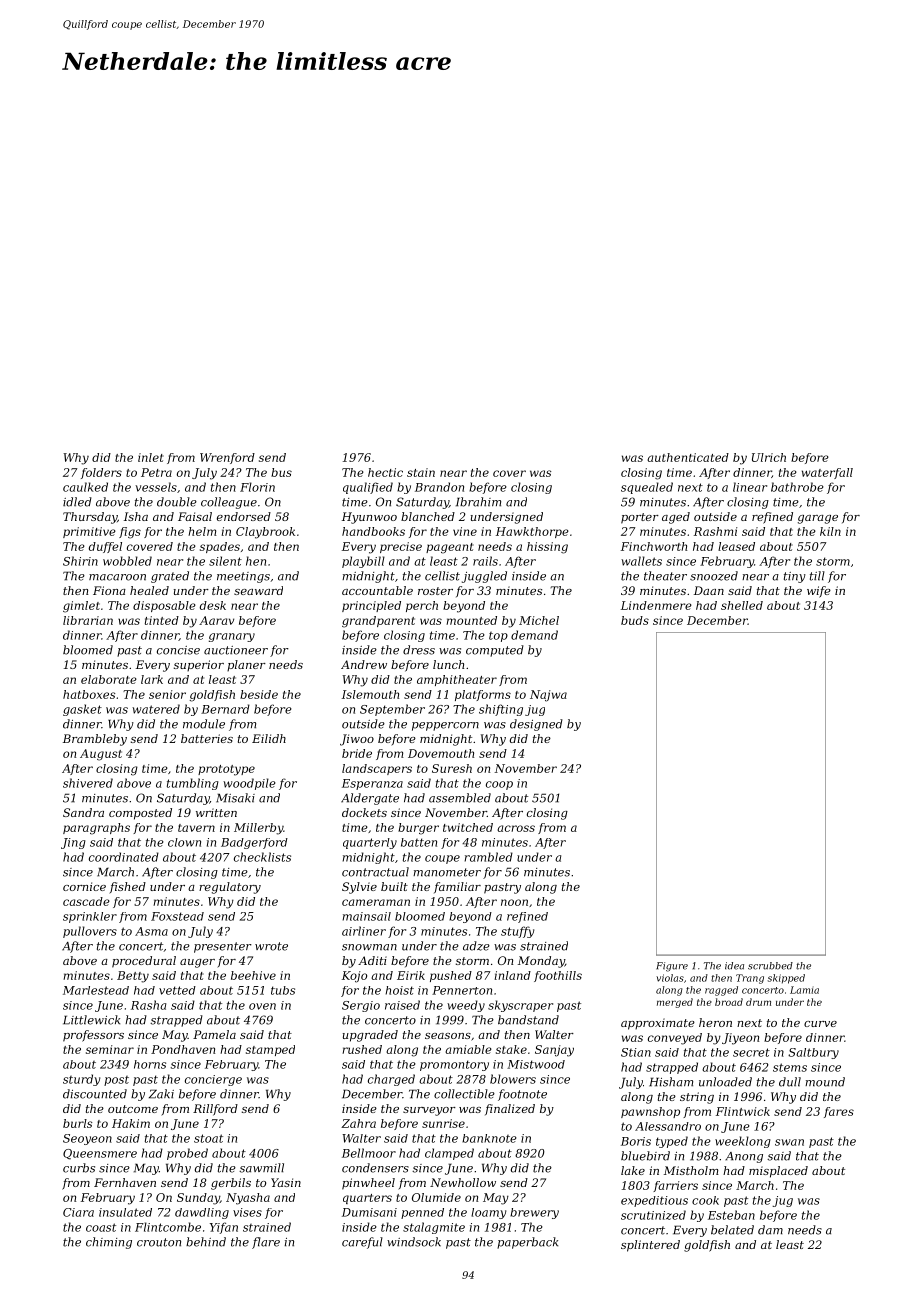  Describe the element at coordinates (819, 592) in the screenshot. I see `wife` at that location.
